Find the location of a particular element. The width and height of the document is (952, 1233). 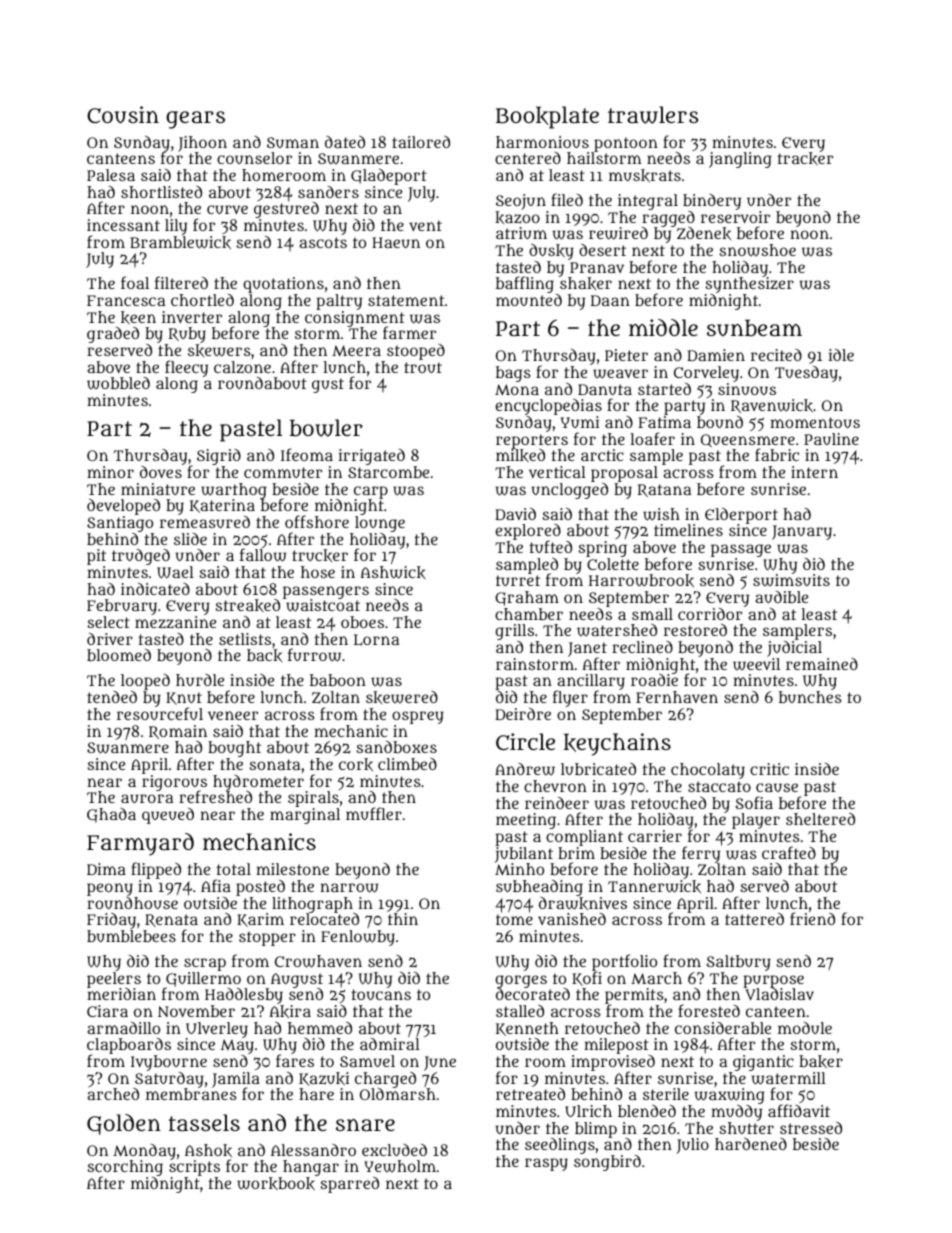

gestured is located at coordinates (286, 210).
